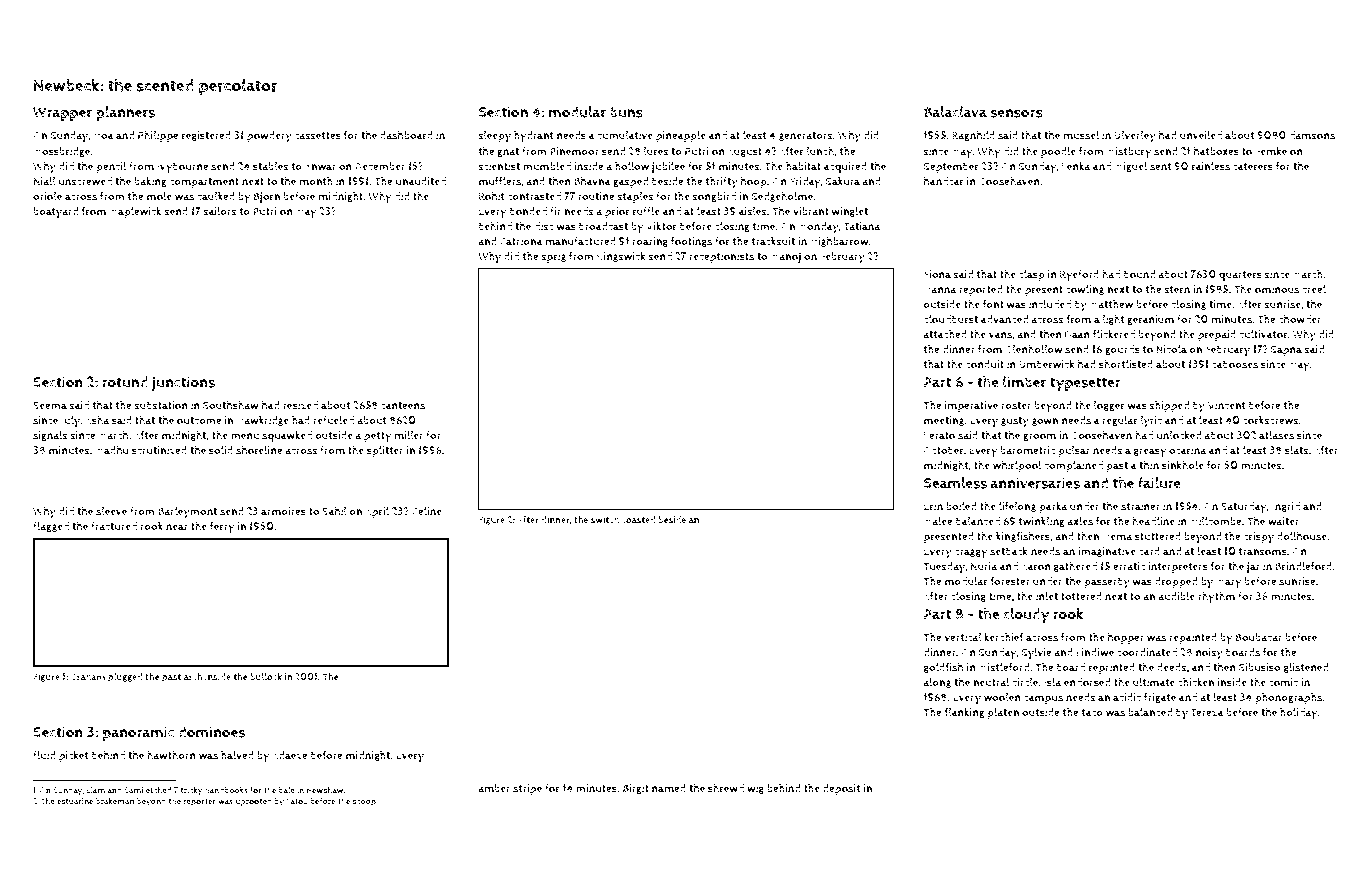 The width and height of the image is (1372, 887). What do you see at coordinates (940, 289) in the image?
I see `Hanna` at bounding box center [940, 289].
